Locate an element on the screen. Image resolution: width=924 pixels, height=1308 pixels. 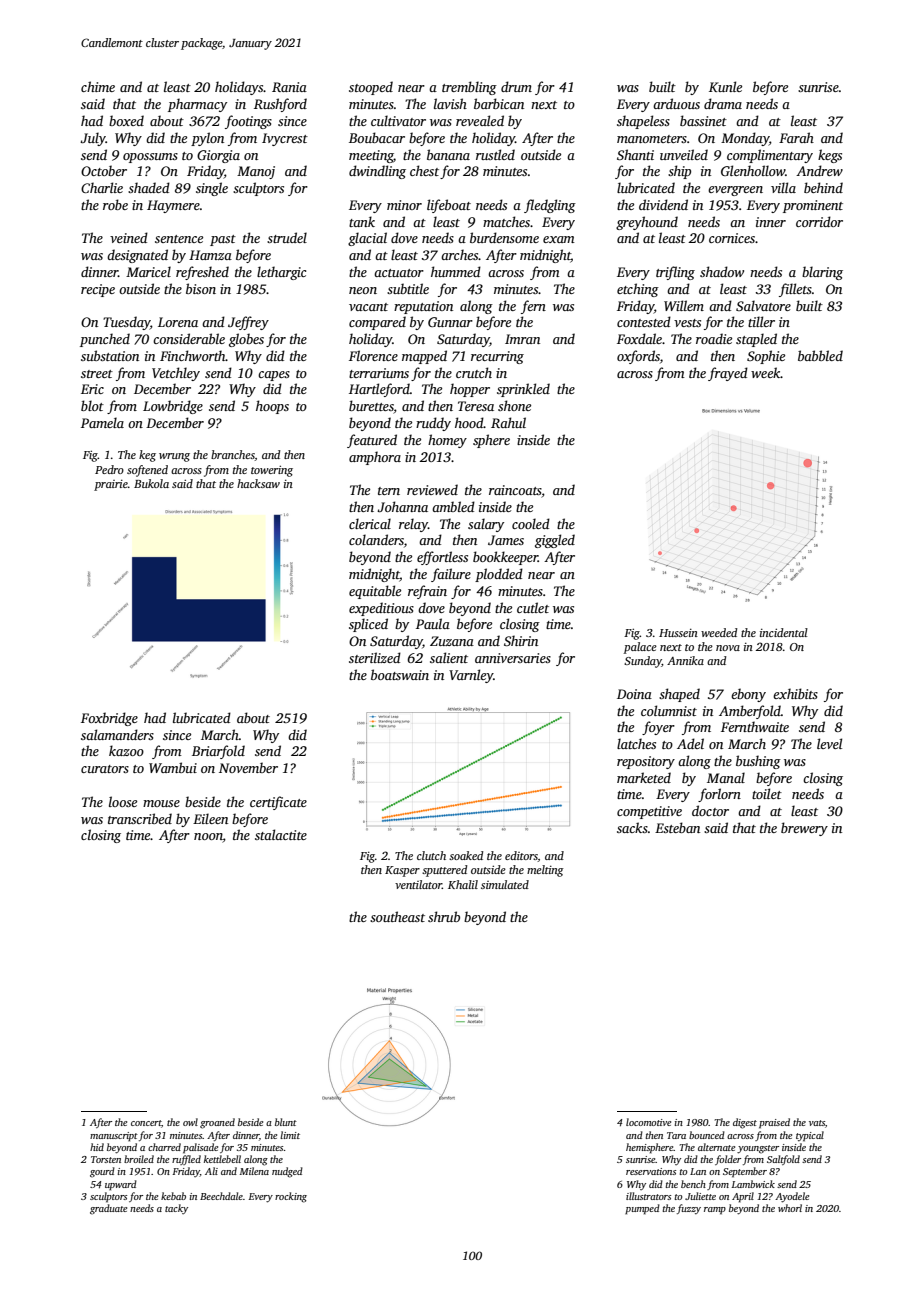
Bukola is located at coordinates (151, 483).
